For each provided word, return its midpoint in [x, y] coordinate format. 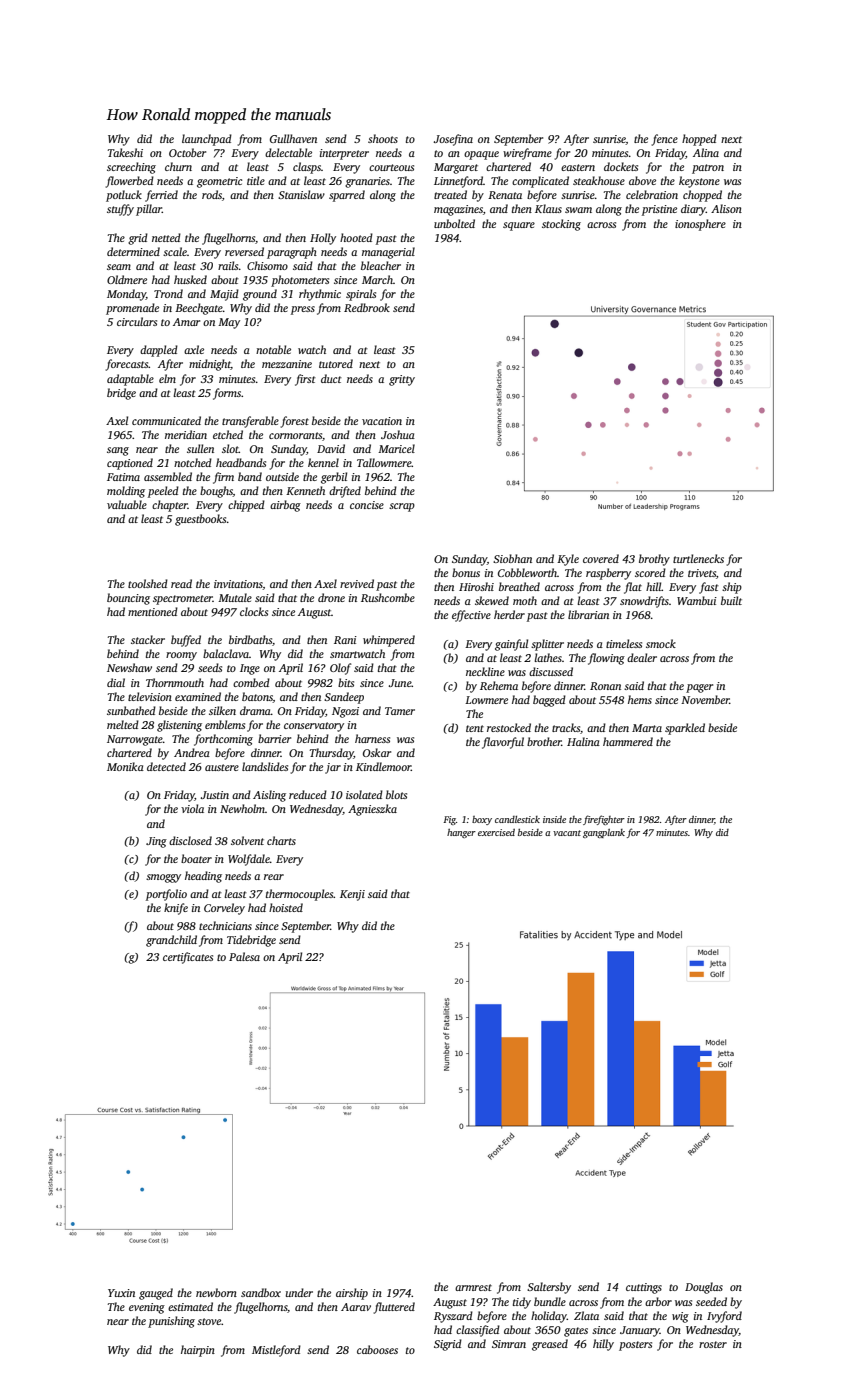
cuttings [644, 1288]
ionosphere [700, 225]
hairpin [198, 1351]
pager [699, 688]
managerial [388, 253]
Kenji [352, 895]
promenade [132, 309]
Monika [125, 766]
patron [708, 169]
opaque [481, 155]
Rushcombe [388, 597]
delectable [288, 152]
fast [709, 588]
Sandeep [344, 698]
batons [257, 697]
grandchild [171, 941]
